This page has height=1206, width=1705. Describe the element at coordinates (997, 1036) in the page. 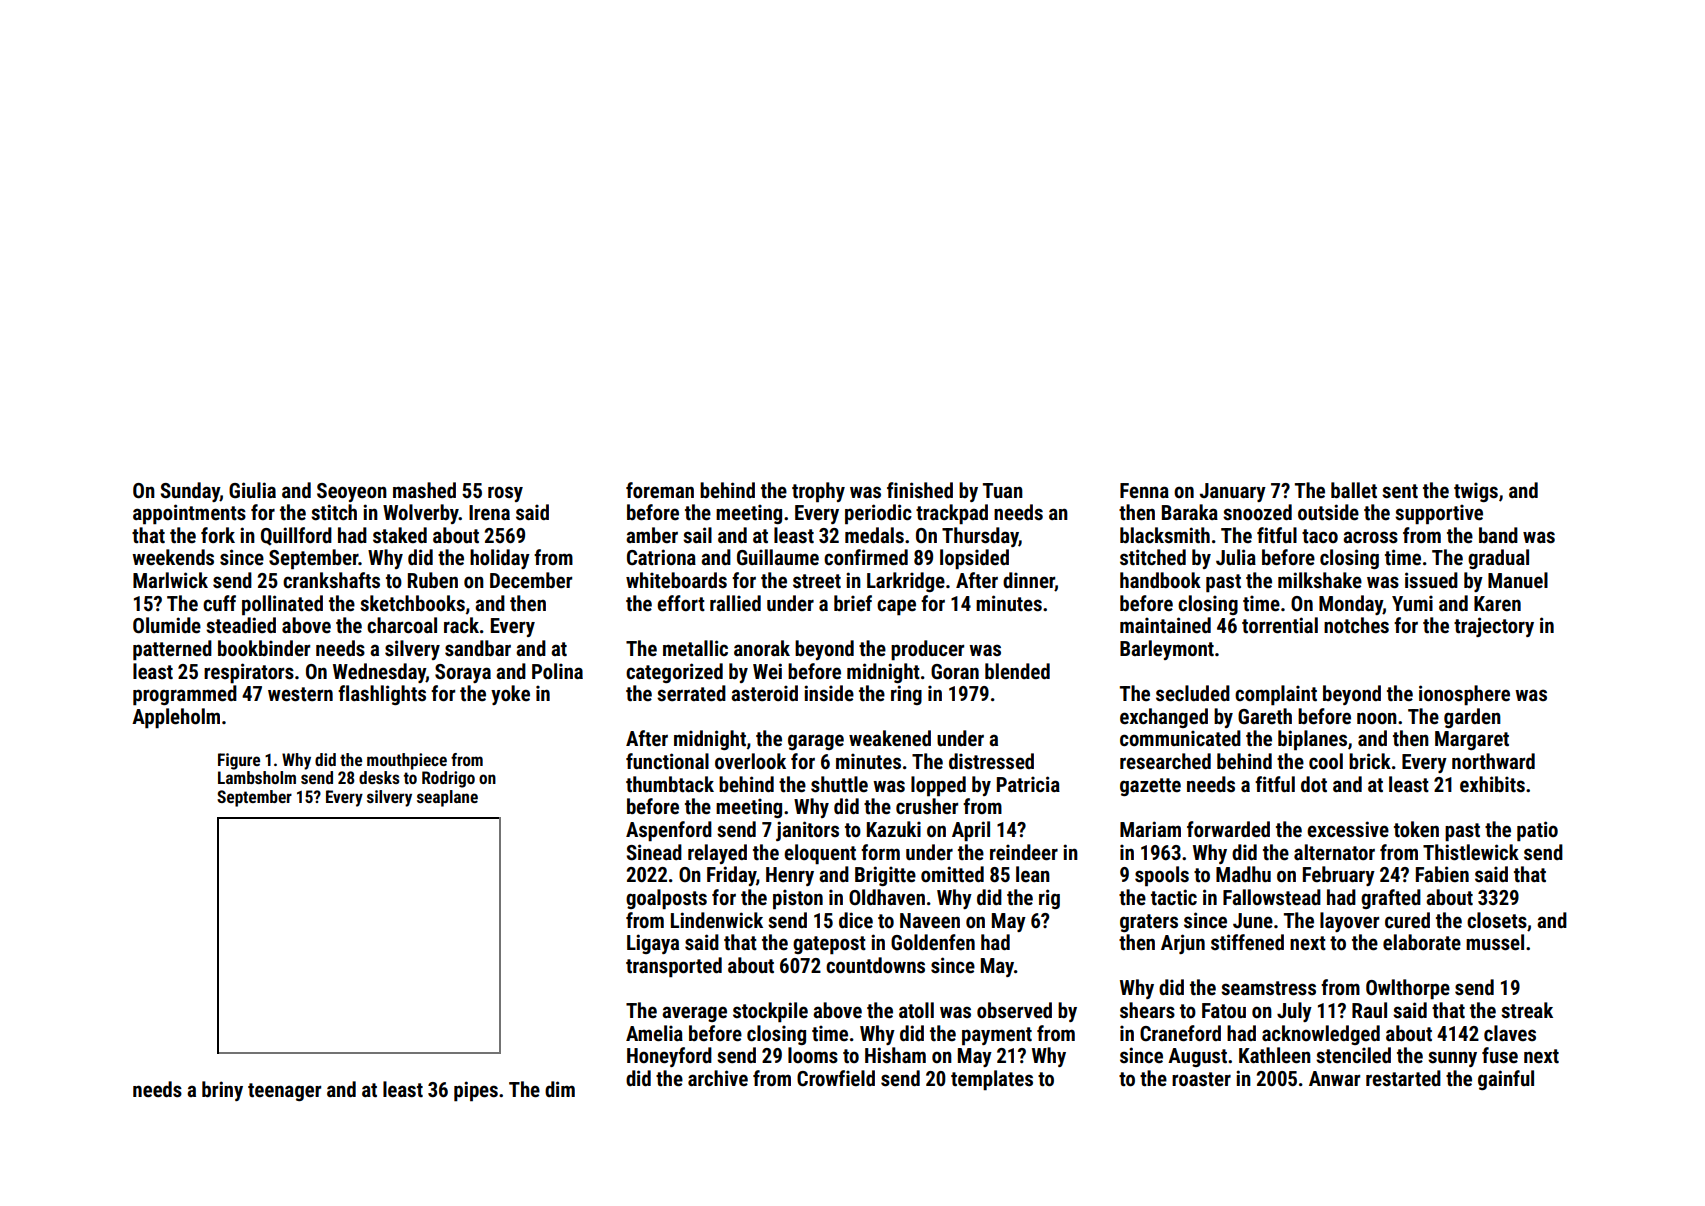

I see `payment` at that location.
